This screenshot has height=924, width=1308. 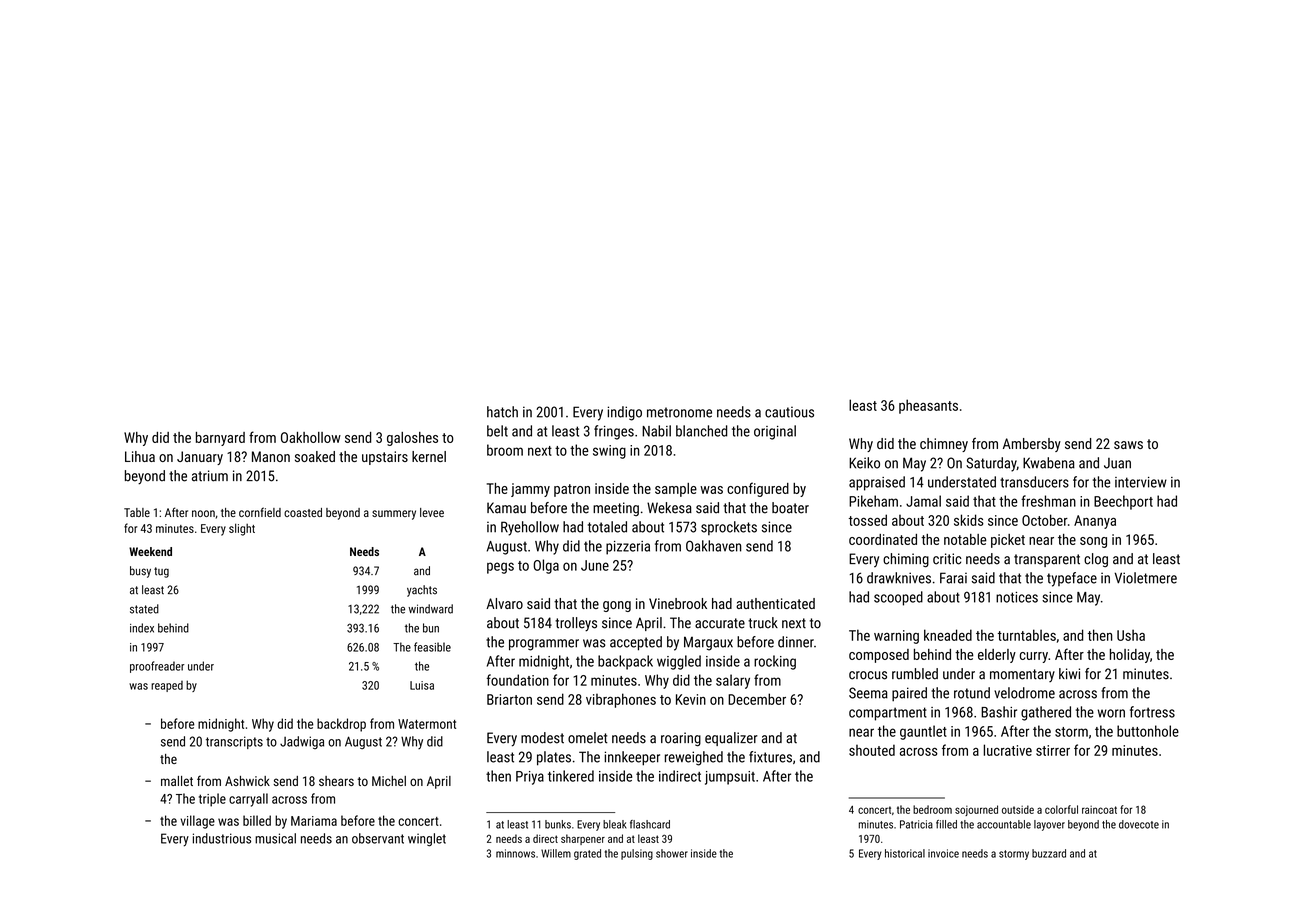 What do you see at coordinates (500, 568) in the screenshot?
I see `pegs` at bounding box center [500, 568].
